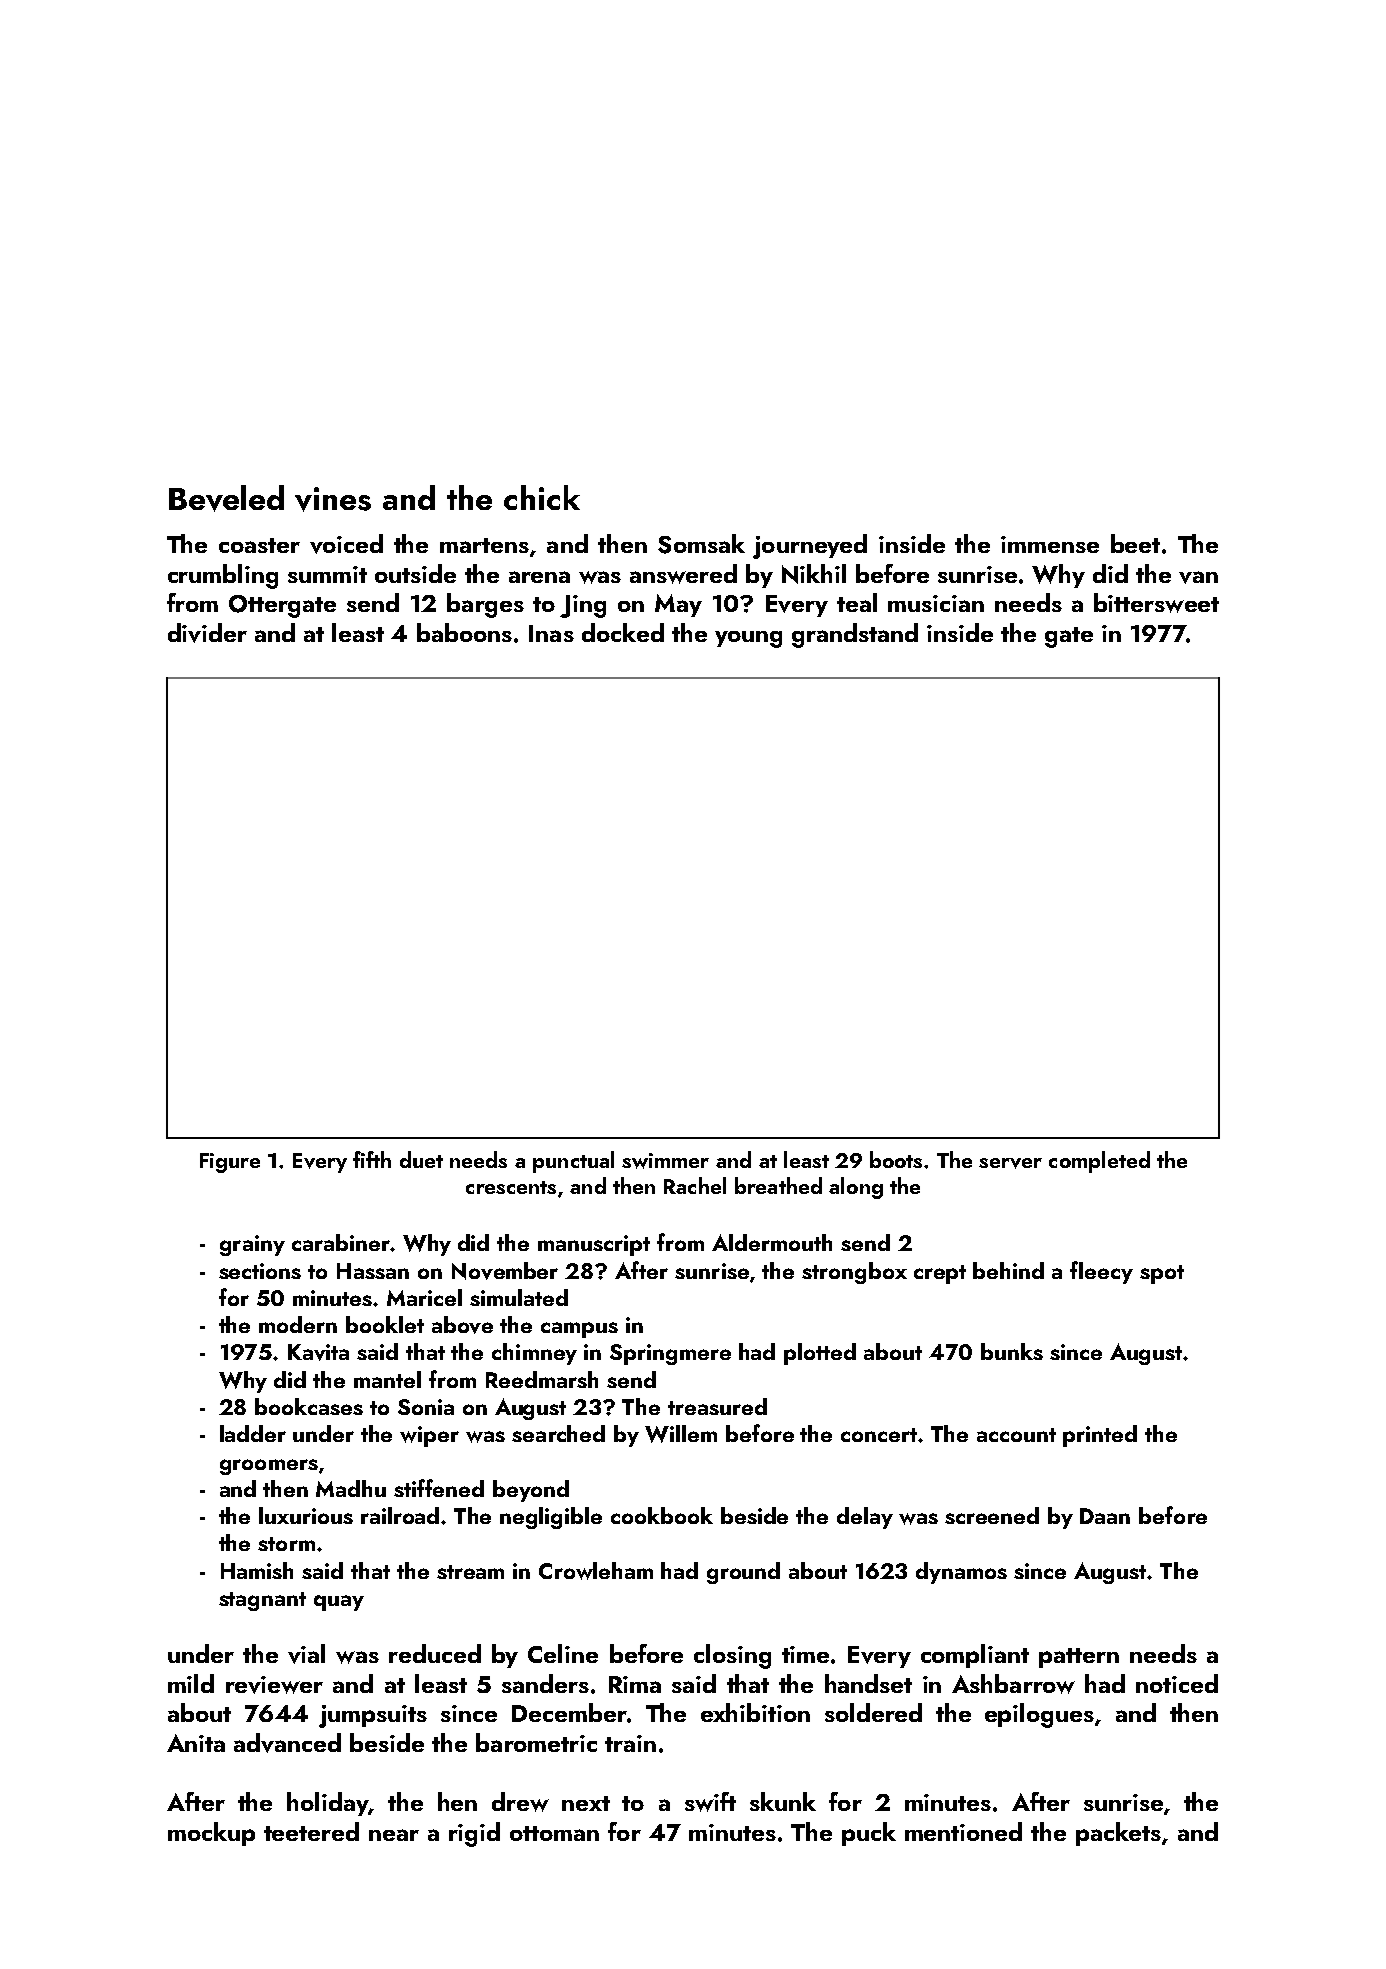 The image size is (1386, 1969). I want to click on manuscript, so click(594, 1245).
